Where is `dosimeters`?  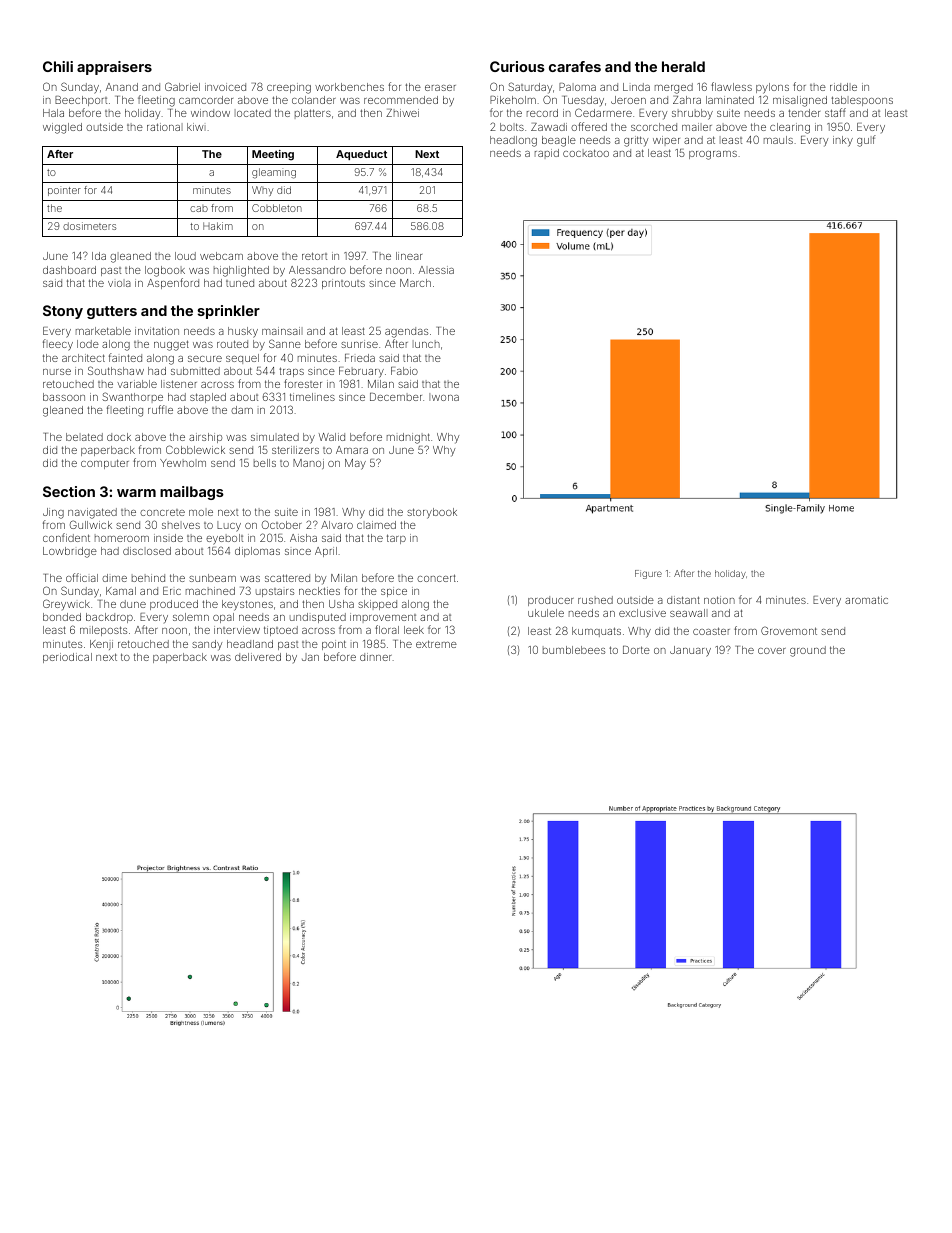 dosimeters is located at coordinates (89, 226).
